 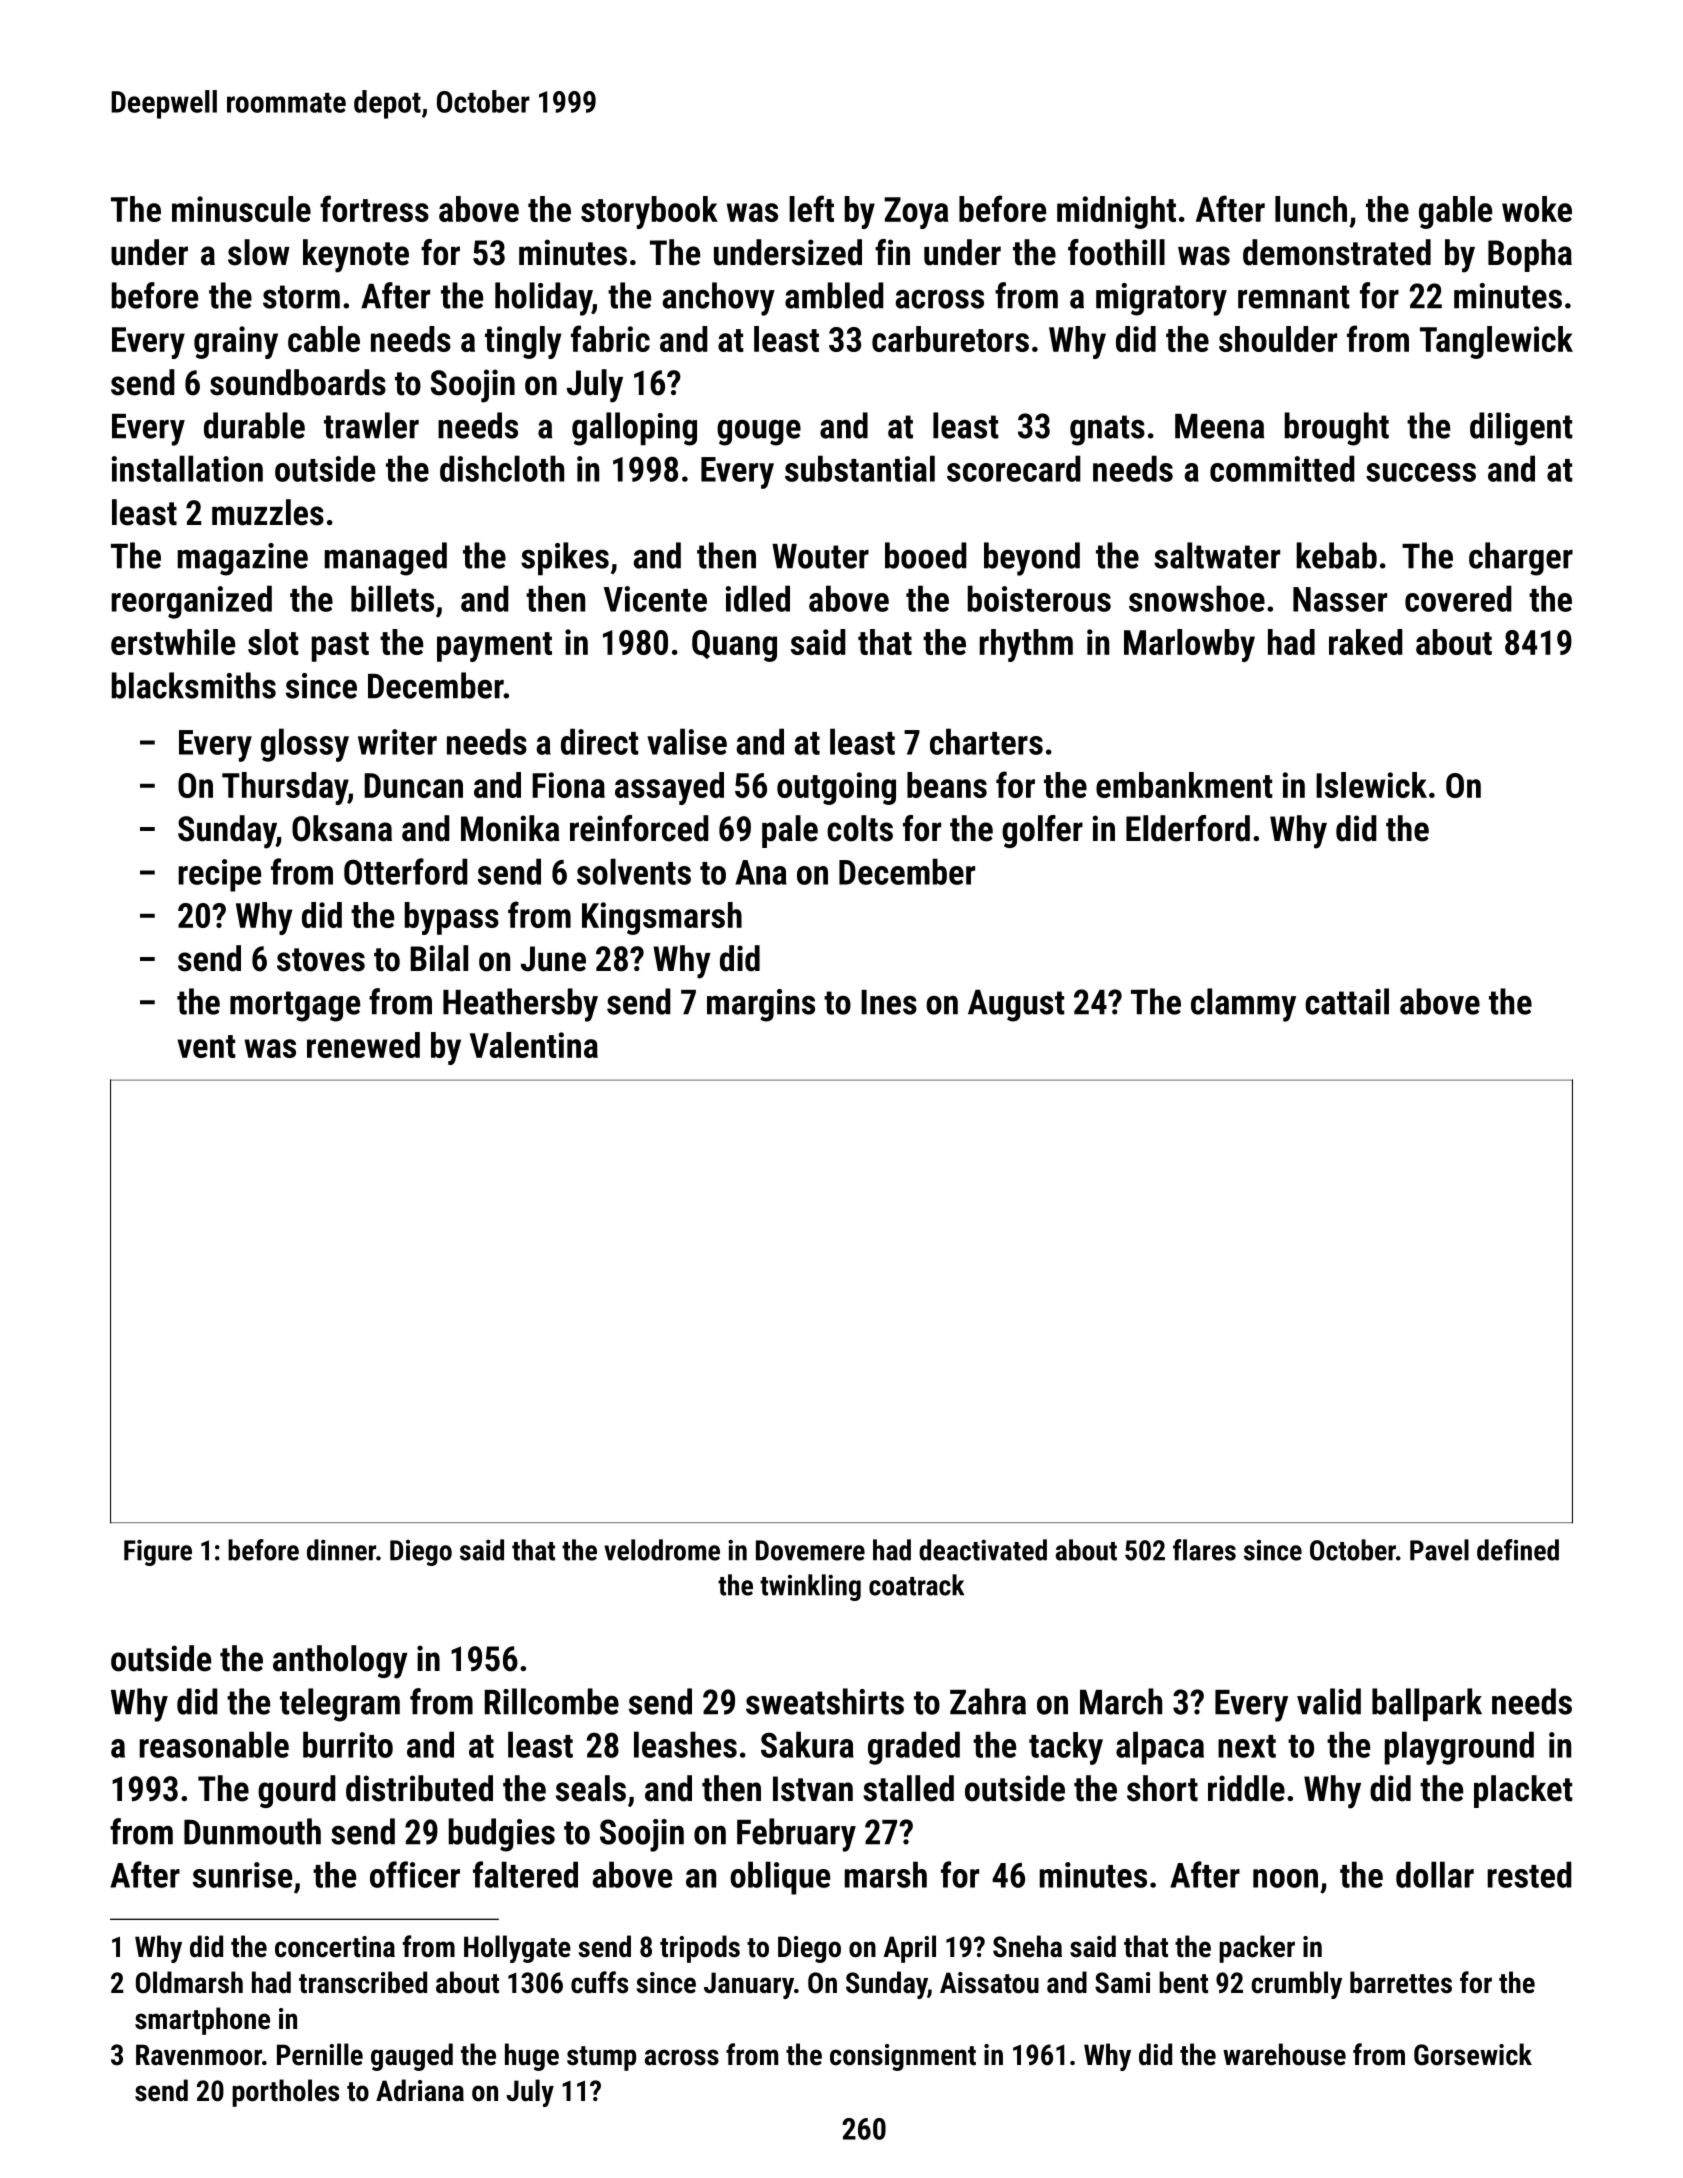 I want to click on Oksana, so click(x=342, y=828).
